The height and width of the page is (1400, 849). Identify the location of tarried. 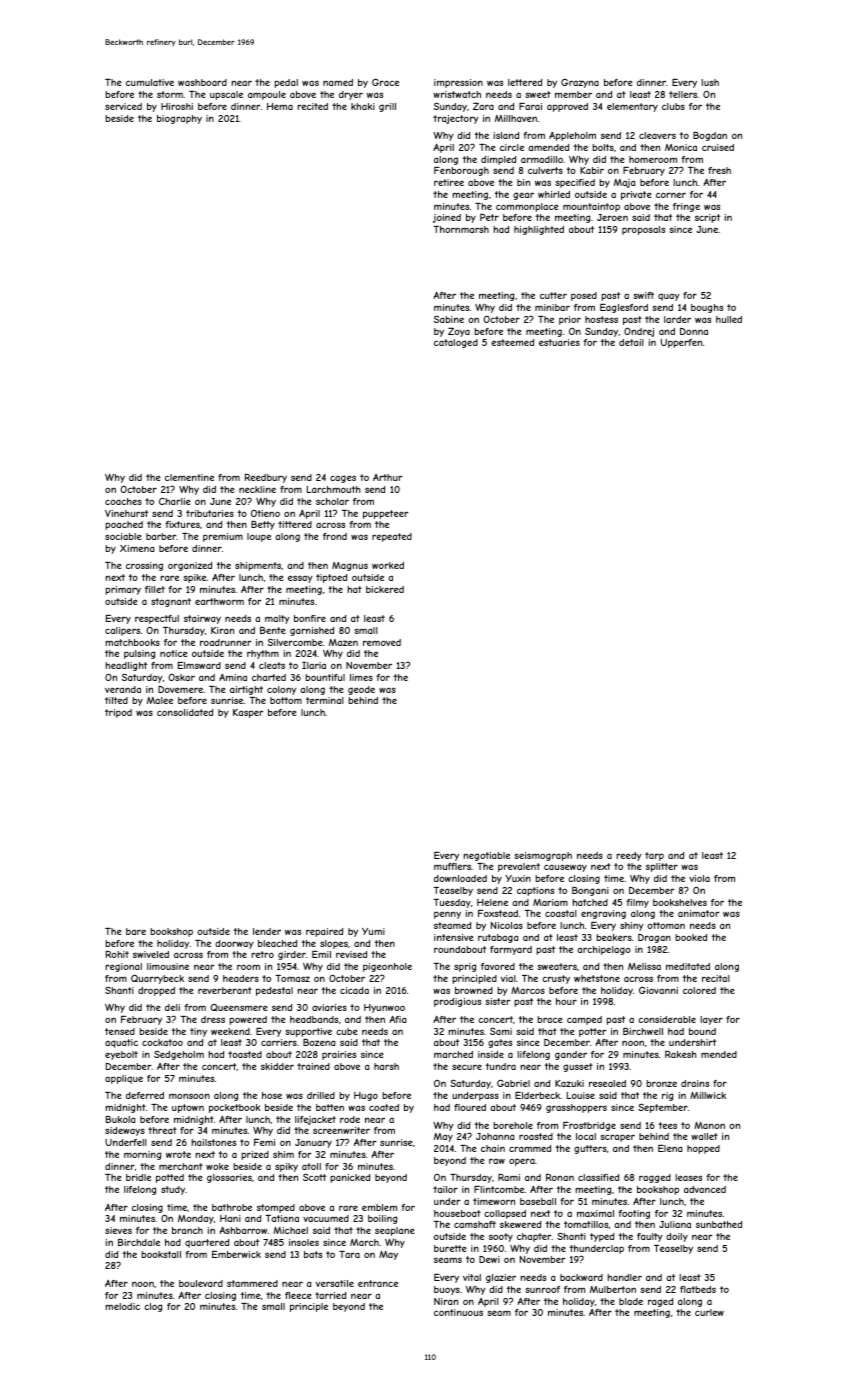
(330, 1295).
